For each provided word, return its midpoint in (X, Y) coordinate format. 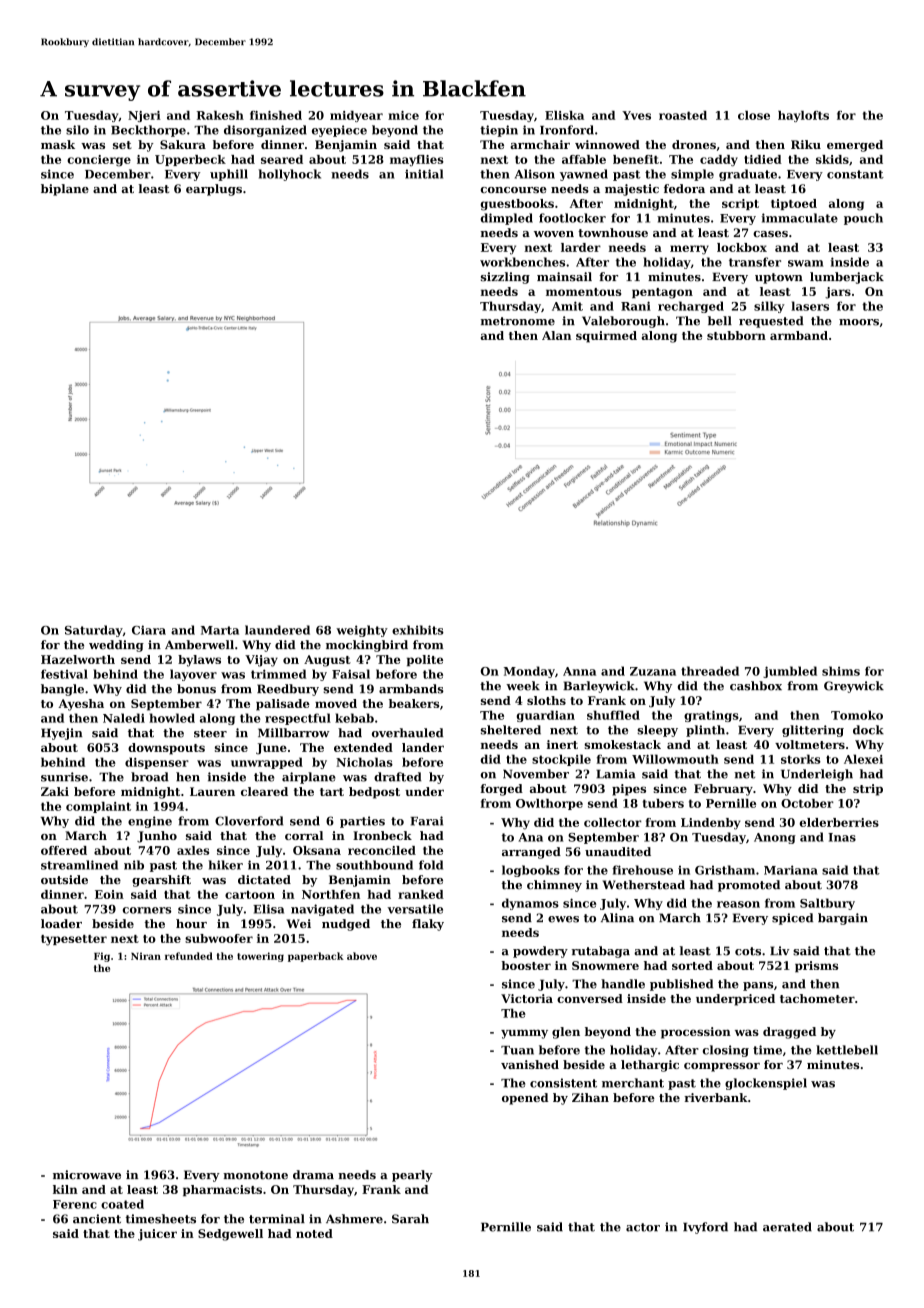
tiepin (499, 131)
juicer (157, 1235)
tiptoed (794, 204)
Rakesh (220, 115)
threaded (710, 671)
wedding (116, 646)
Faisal (351, 674)
